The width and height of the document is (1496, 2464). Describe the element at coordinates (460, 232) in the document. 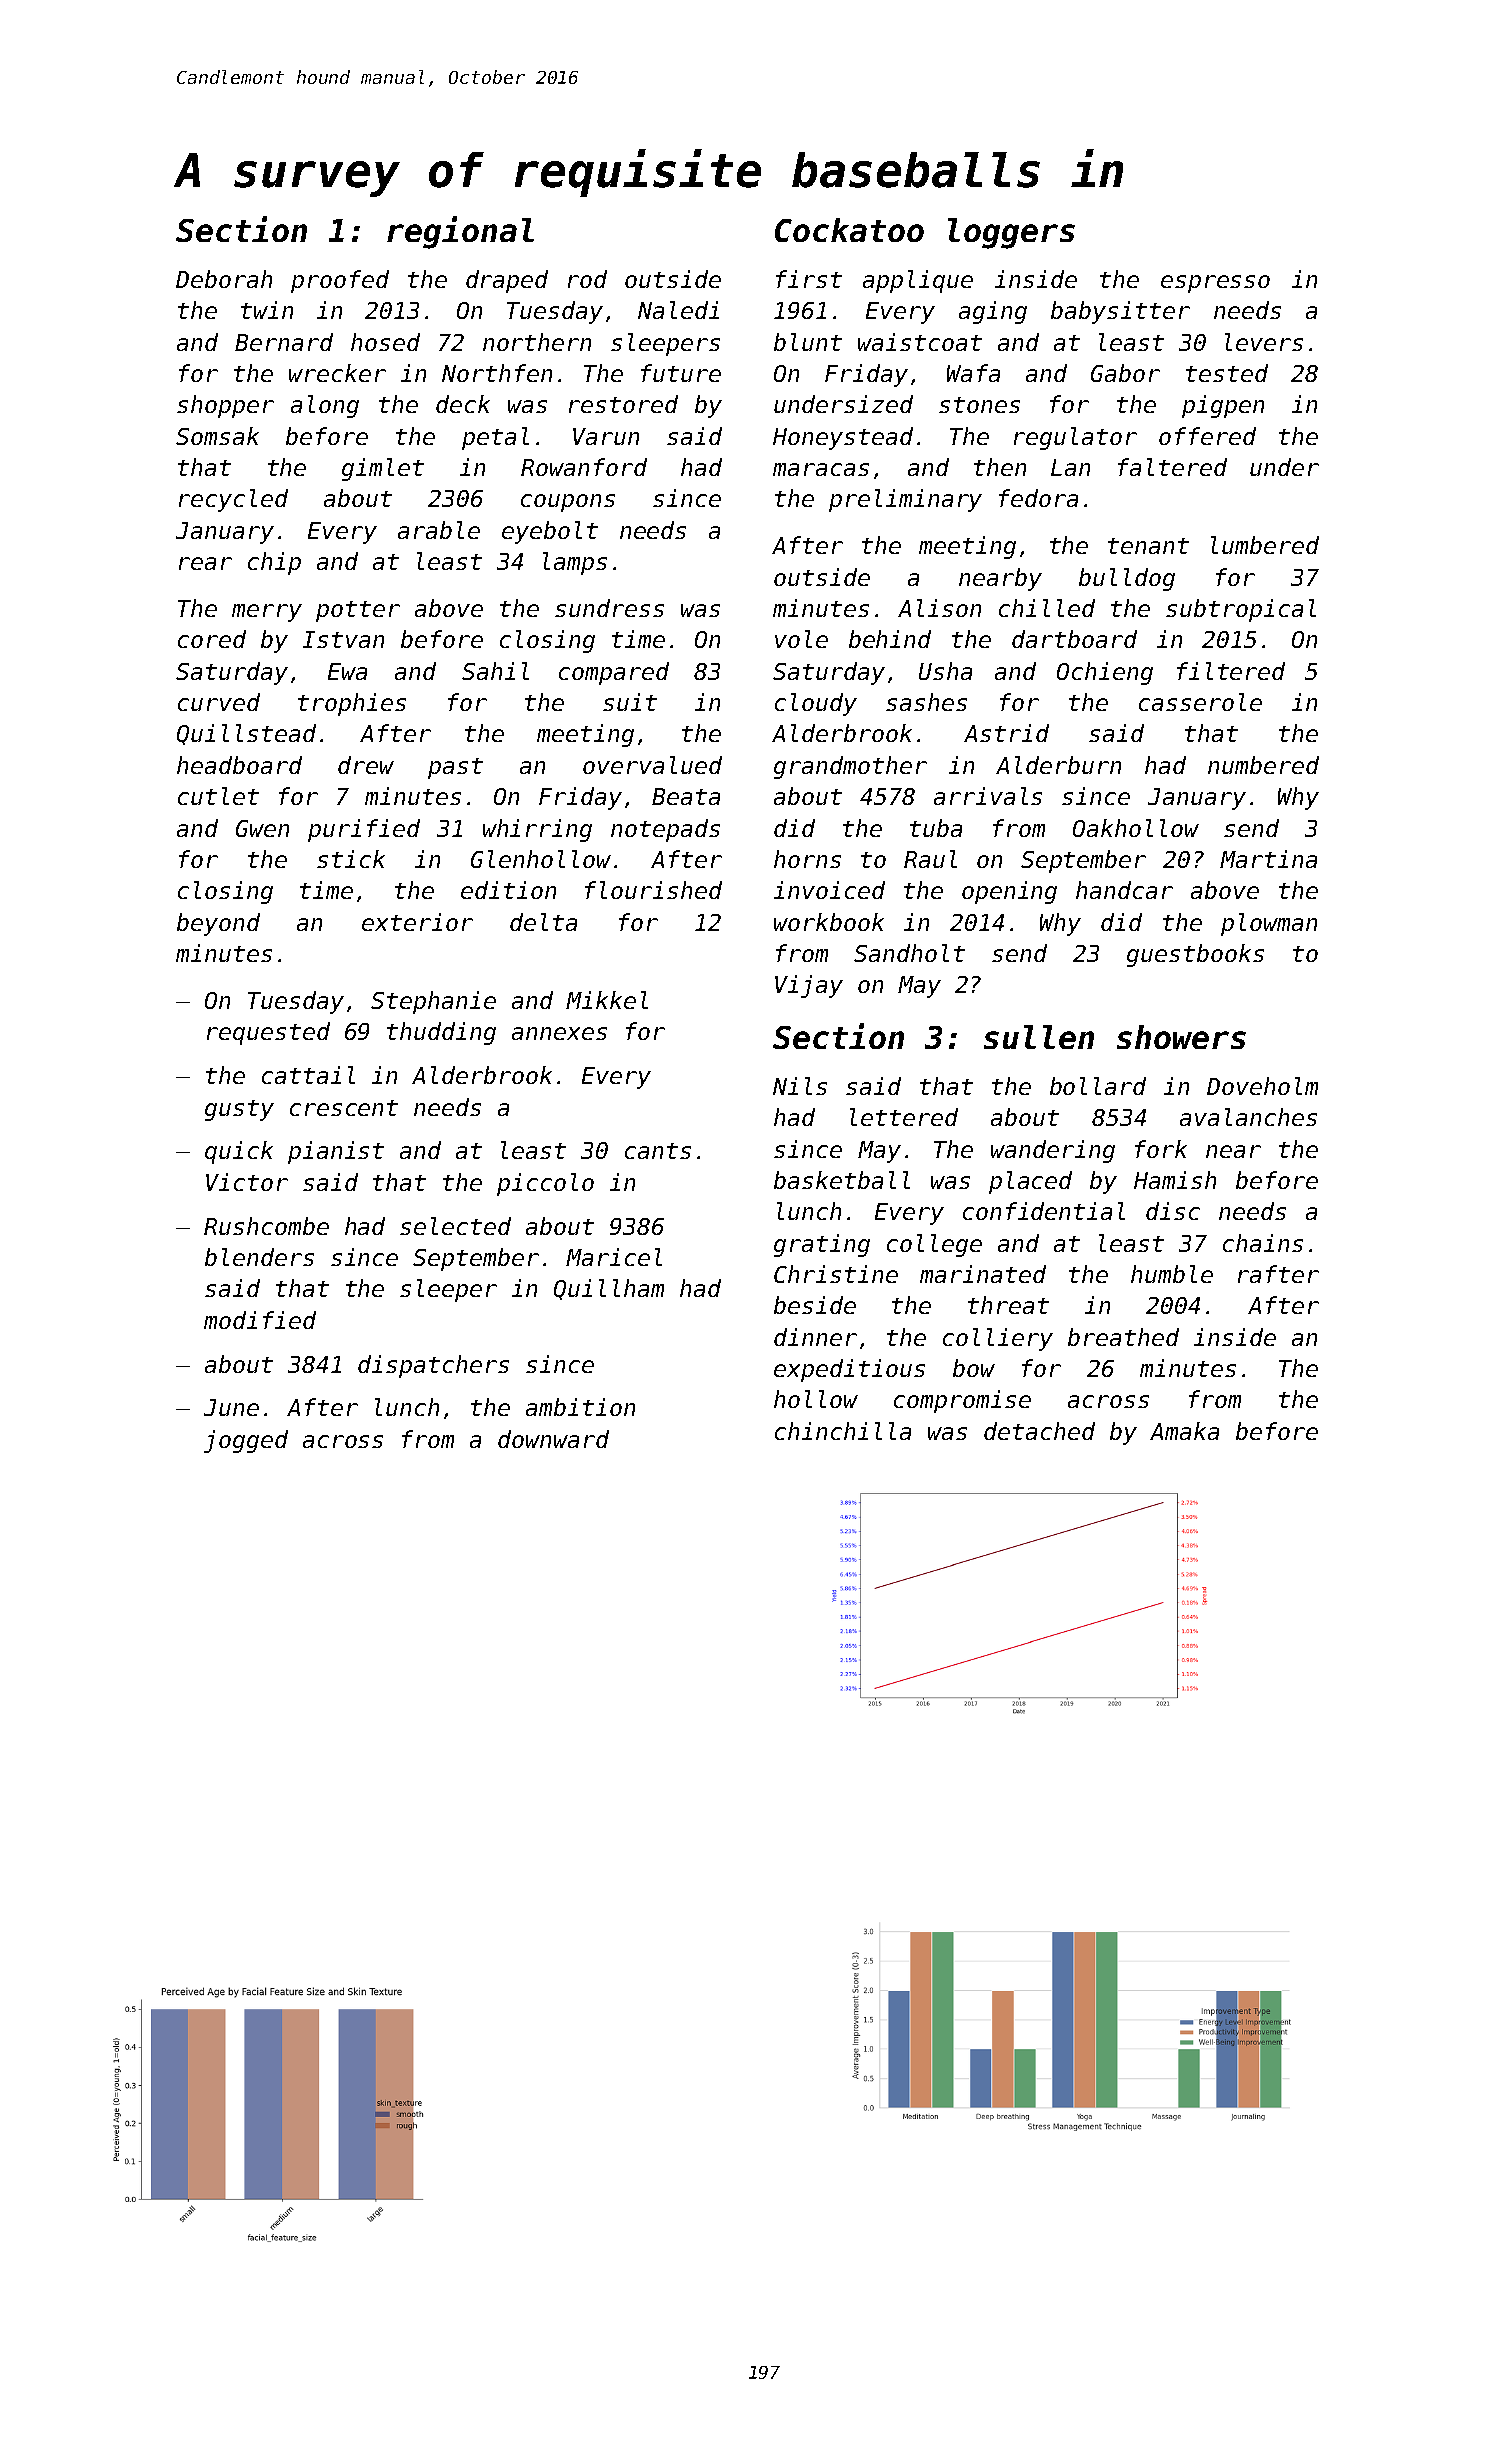

I see `regional` at that location.
